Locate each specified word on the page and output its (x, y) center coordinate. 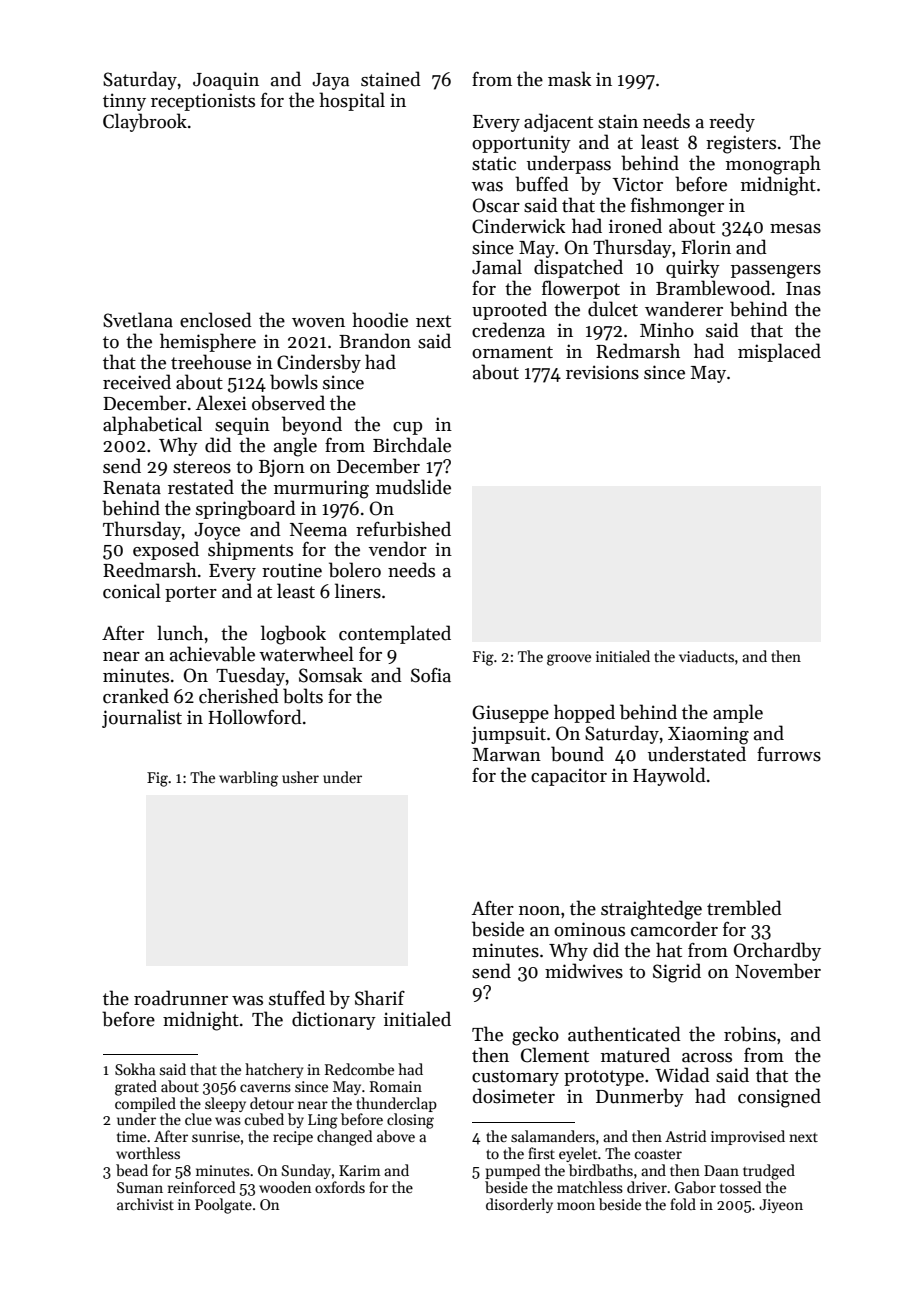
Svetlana (138, 320)
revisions (602, 372)
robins (750, 1034)
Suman (140, 1187)
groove (569, 660)
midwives (584, 971)
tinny (124, 102)
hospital (352, 101)
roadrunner (181, 998)
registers (741, 144)
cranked (136, 696)
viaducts (706, 656)
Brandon (375, 341)
